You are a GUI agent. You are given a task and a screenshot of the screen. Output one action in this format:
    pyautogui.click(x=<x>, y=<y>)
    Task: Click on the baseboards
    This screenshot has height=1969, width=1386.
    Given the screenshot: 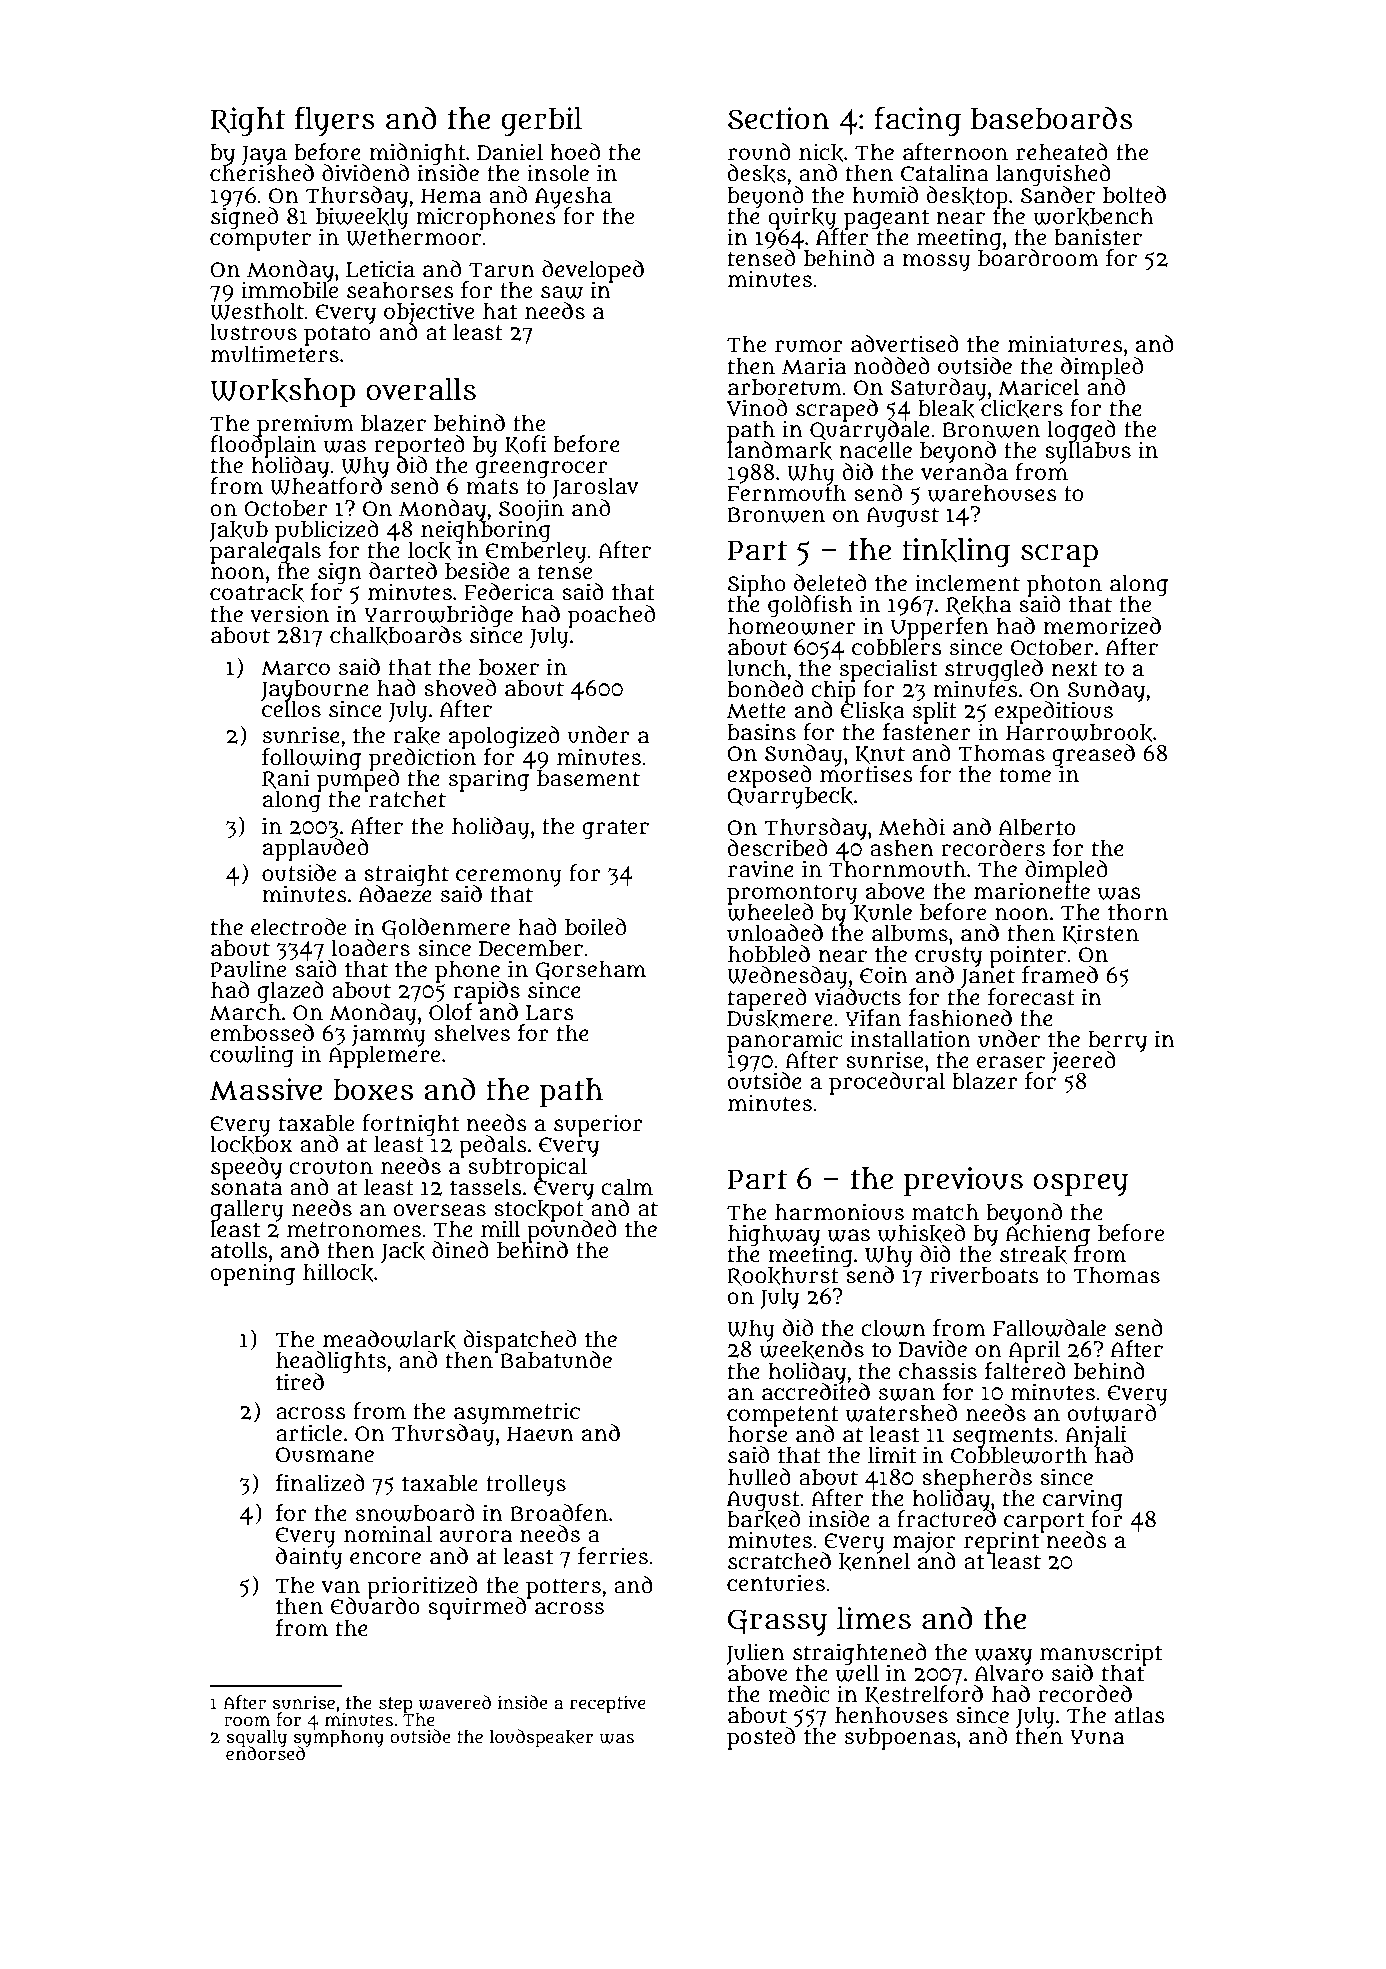 What is the action you would take?
    pyautogui.click(x=1052, y=118)
